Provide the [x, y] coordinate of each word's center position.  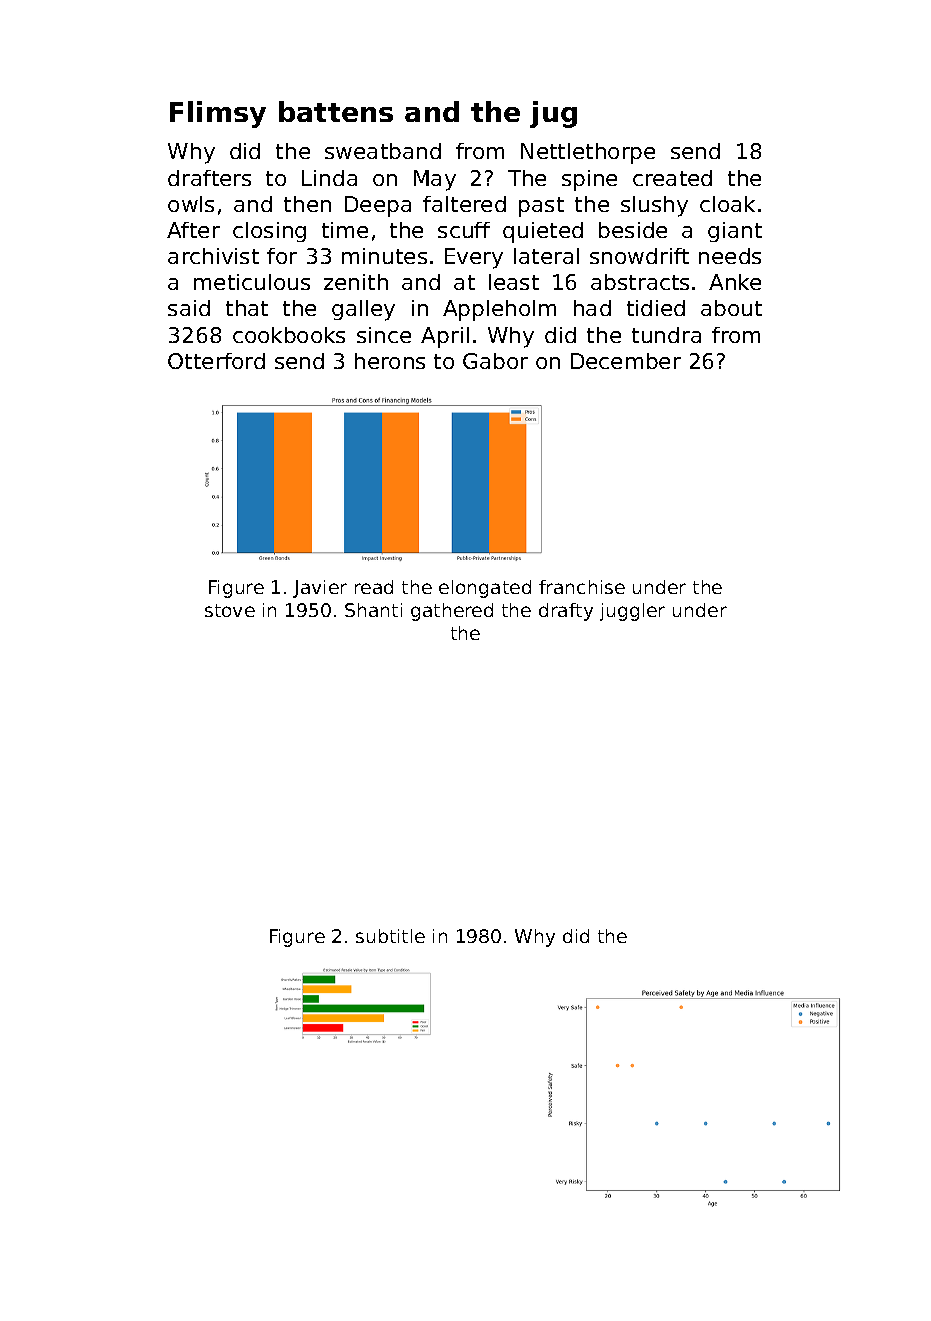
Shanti [373, 610]
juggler [632, 612]
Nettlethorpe [588, 153]
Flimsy [218, 114]
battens [336, 111]
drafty [566, 612]
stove [230, 610]
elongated [485, 589]
